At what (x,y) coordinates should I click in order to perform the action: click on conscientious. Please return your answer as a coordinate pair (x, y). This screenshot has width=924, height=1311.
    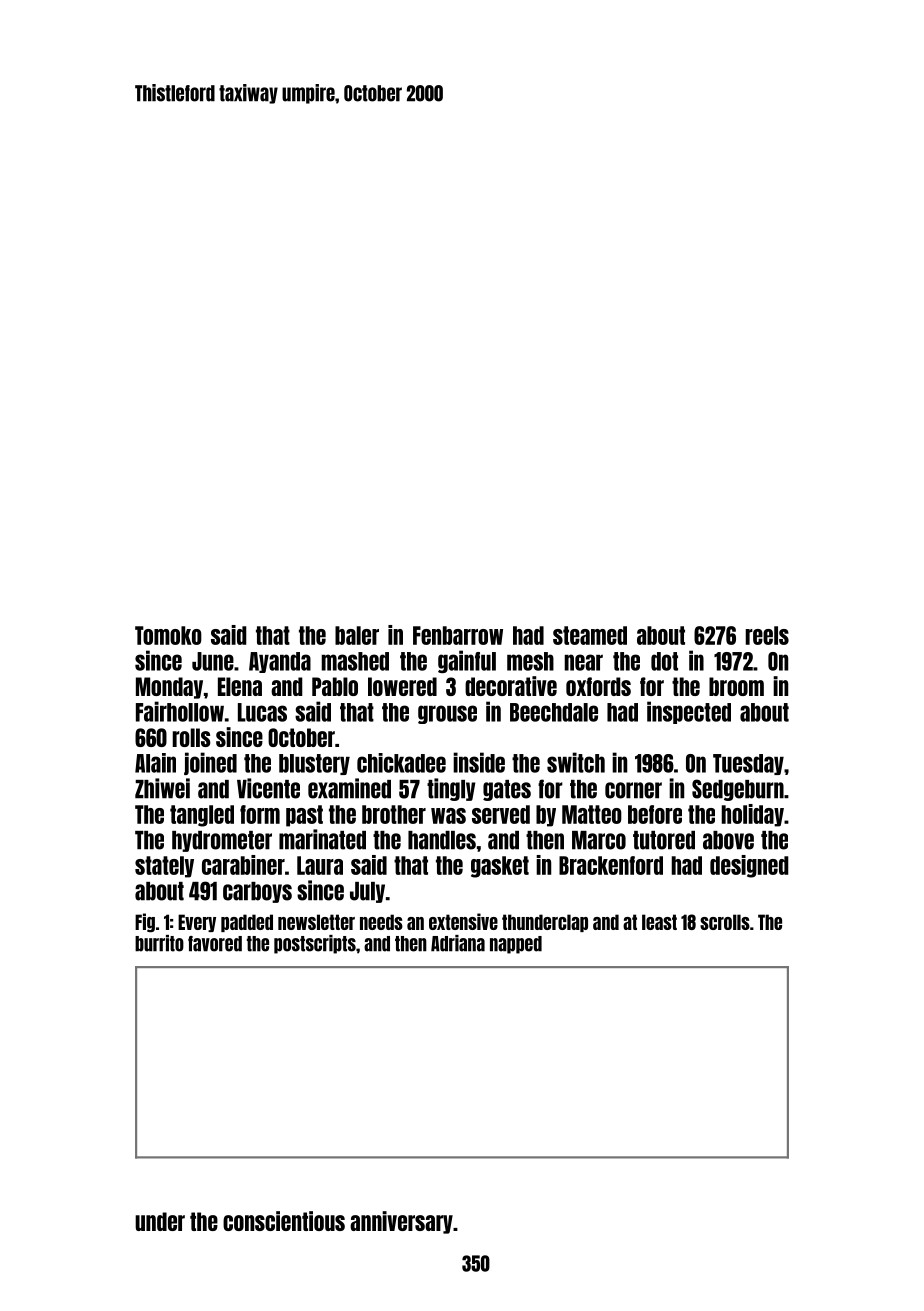
    Looking at the image, I should click on (284, 1221).
